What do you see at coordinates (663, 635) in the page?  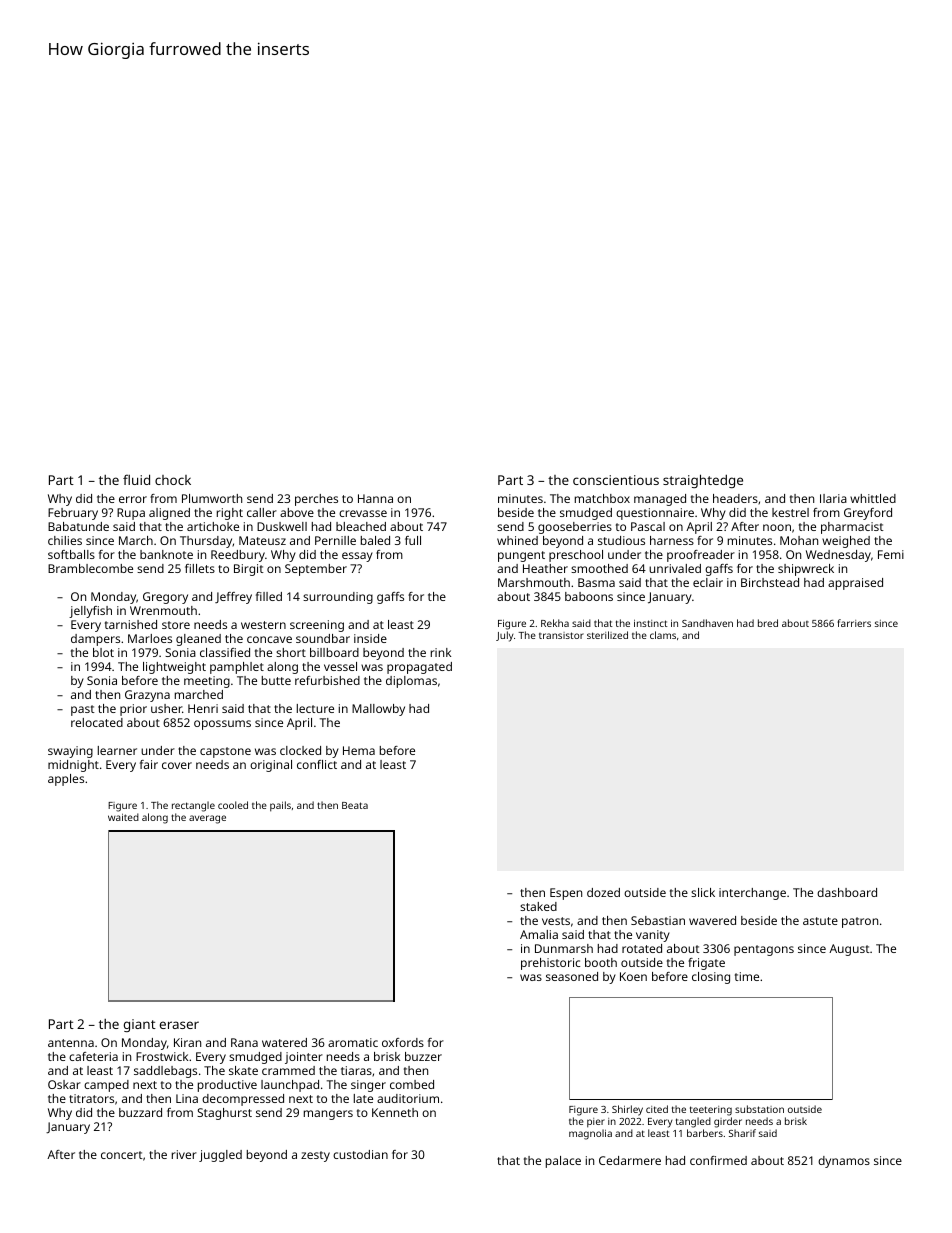 I see `clams` at bounding box center [663, 635].
